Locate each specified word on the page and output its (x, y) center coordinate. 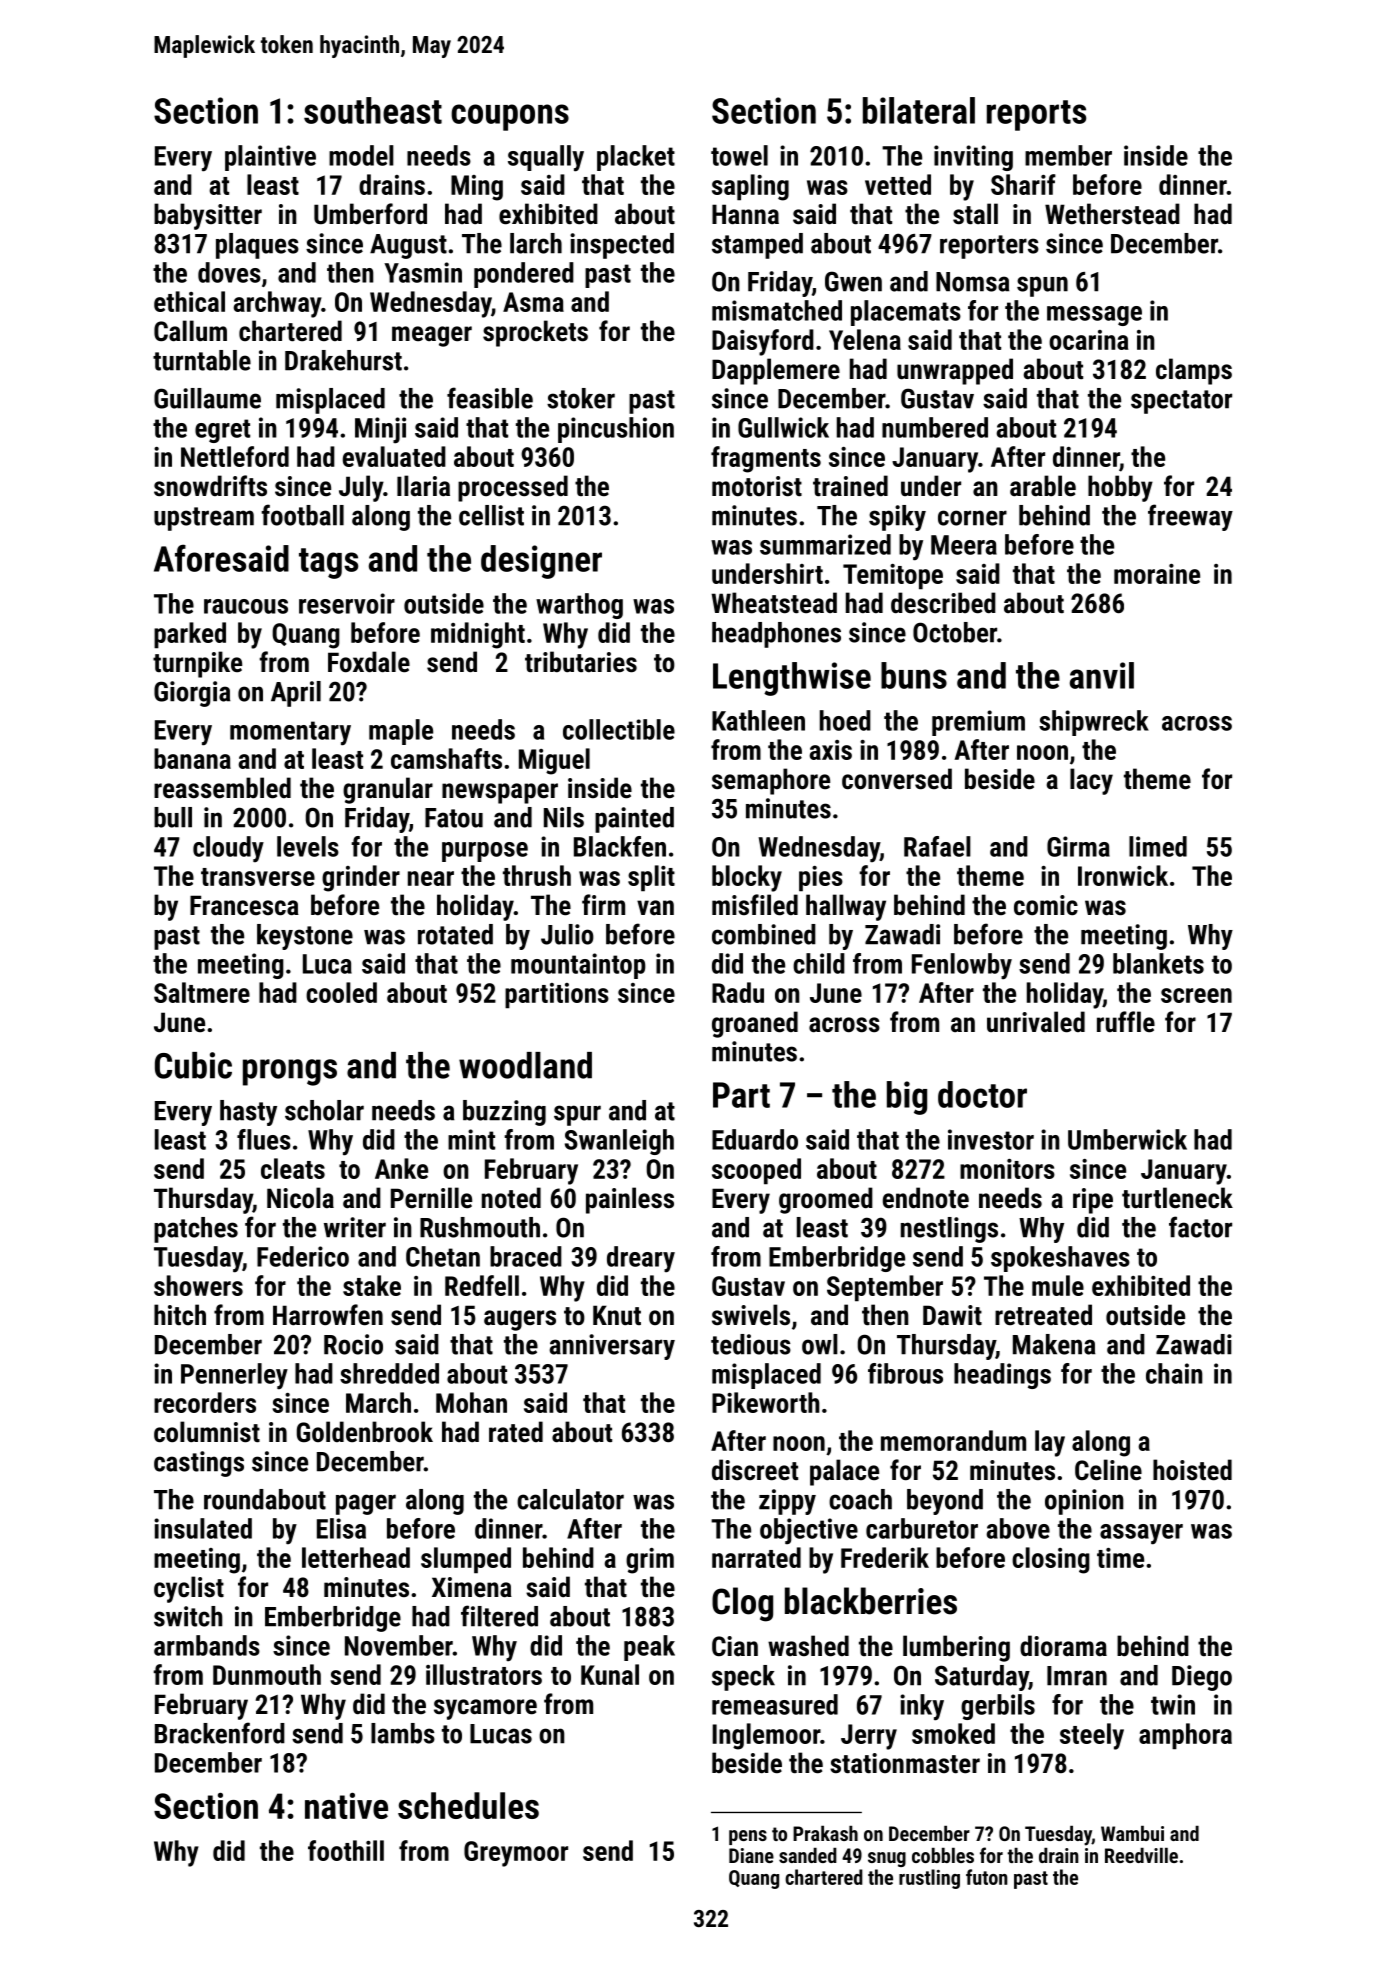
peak (649, 1648)
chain (1174, 1373)
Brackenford (220, 1733)
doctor (982, 1094)
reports (1036, 115)
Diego (1202, 1678)
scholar (324, 1110)
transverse (258, 877)
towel (739, 155)
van (655, 907)
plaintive (270, 158)
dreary (641, 1259)
